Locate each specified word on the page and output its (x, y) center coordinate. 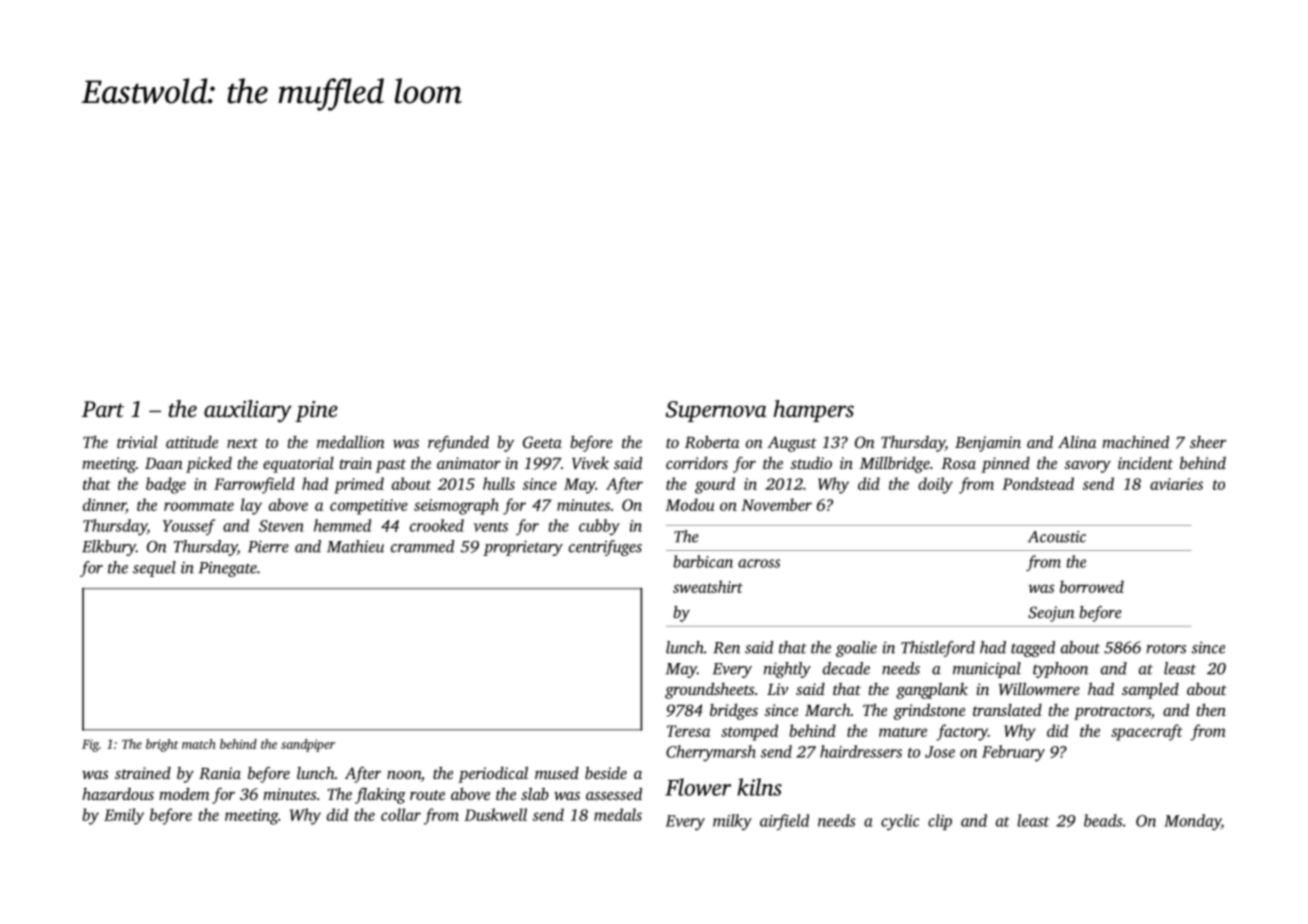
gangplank (932, 691)
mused (557, 773)
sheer (1208, 442)
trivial (137, 441)
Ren (726, 648)
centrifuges (605, 548)
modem (184, 793)
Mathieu (355, 546)
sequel (154, 569)
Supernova (716, 411)
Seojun (1051, 614)
